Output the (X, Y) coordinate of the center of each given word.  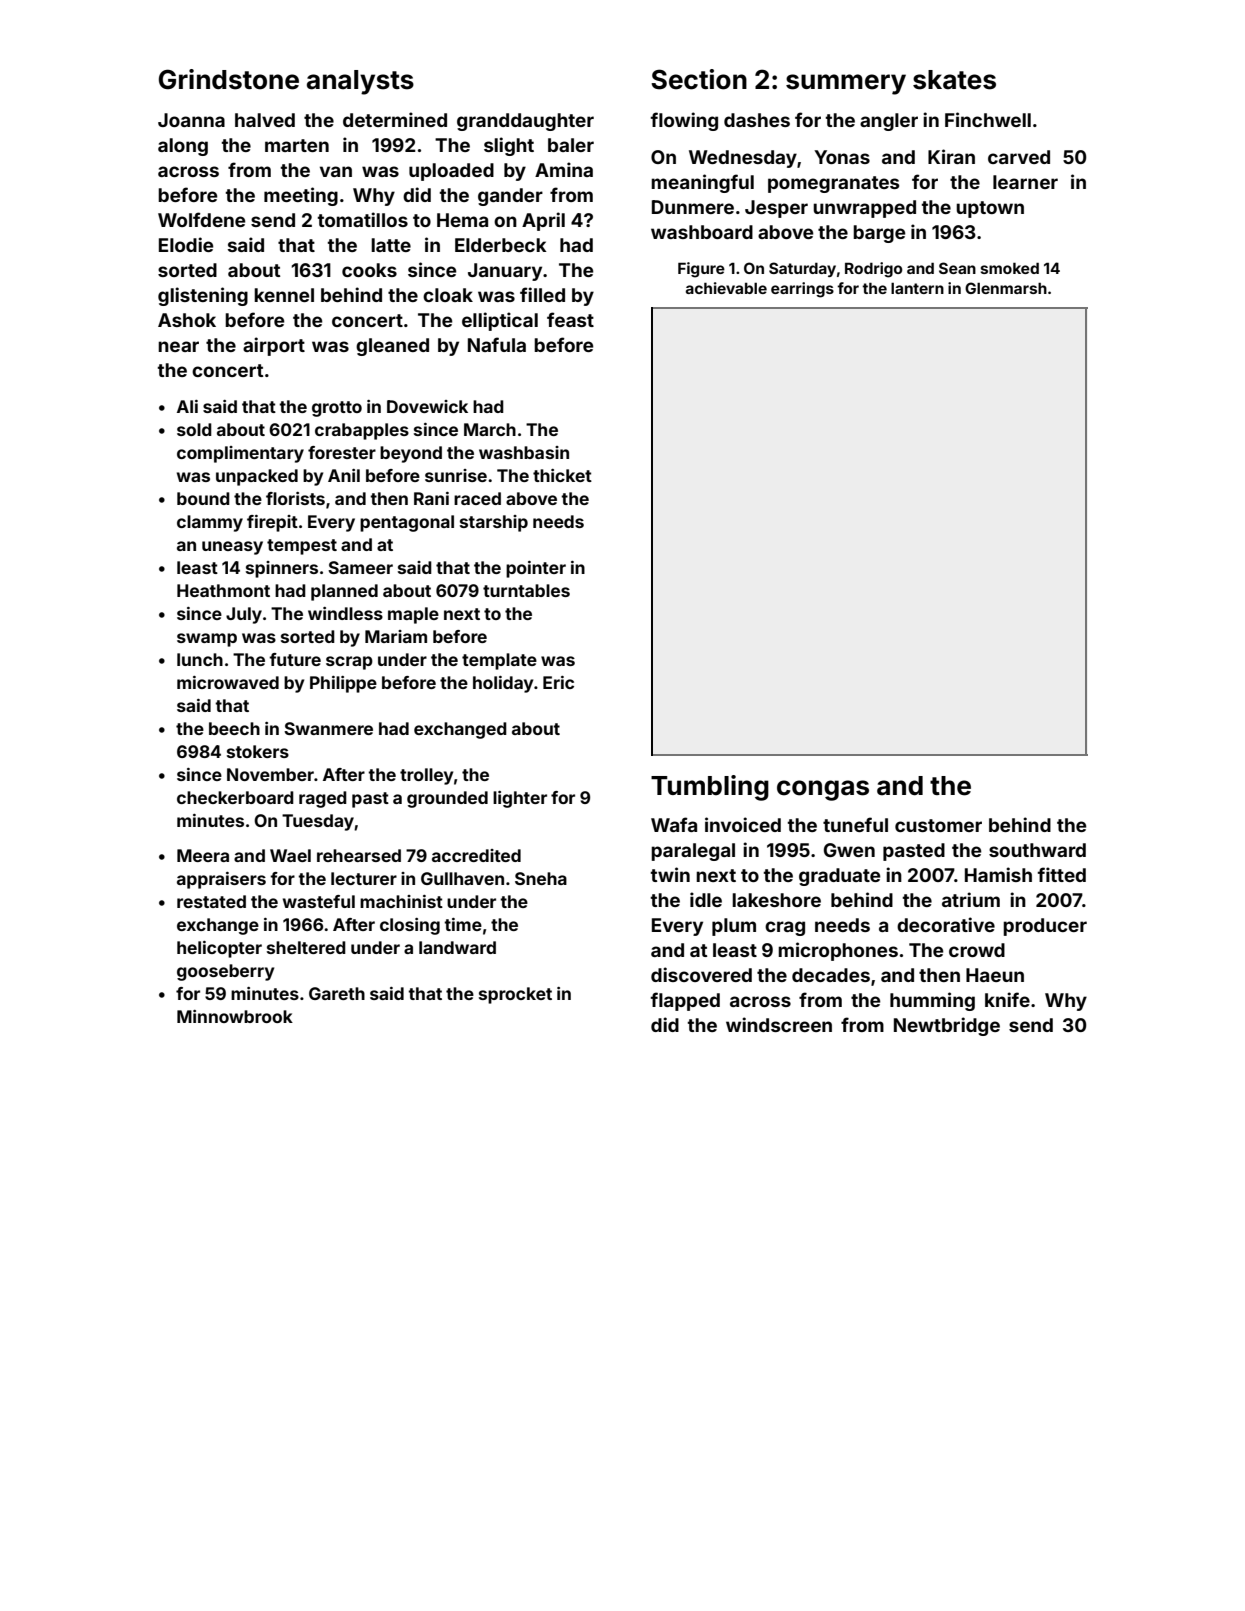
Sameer (360, 567)
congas (823, 790)
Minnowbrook (235, 1016)
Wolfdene (202, 219)
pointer (536, 569)
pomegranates (833, 184)
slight (509, 146)
